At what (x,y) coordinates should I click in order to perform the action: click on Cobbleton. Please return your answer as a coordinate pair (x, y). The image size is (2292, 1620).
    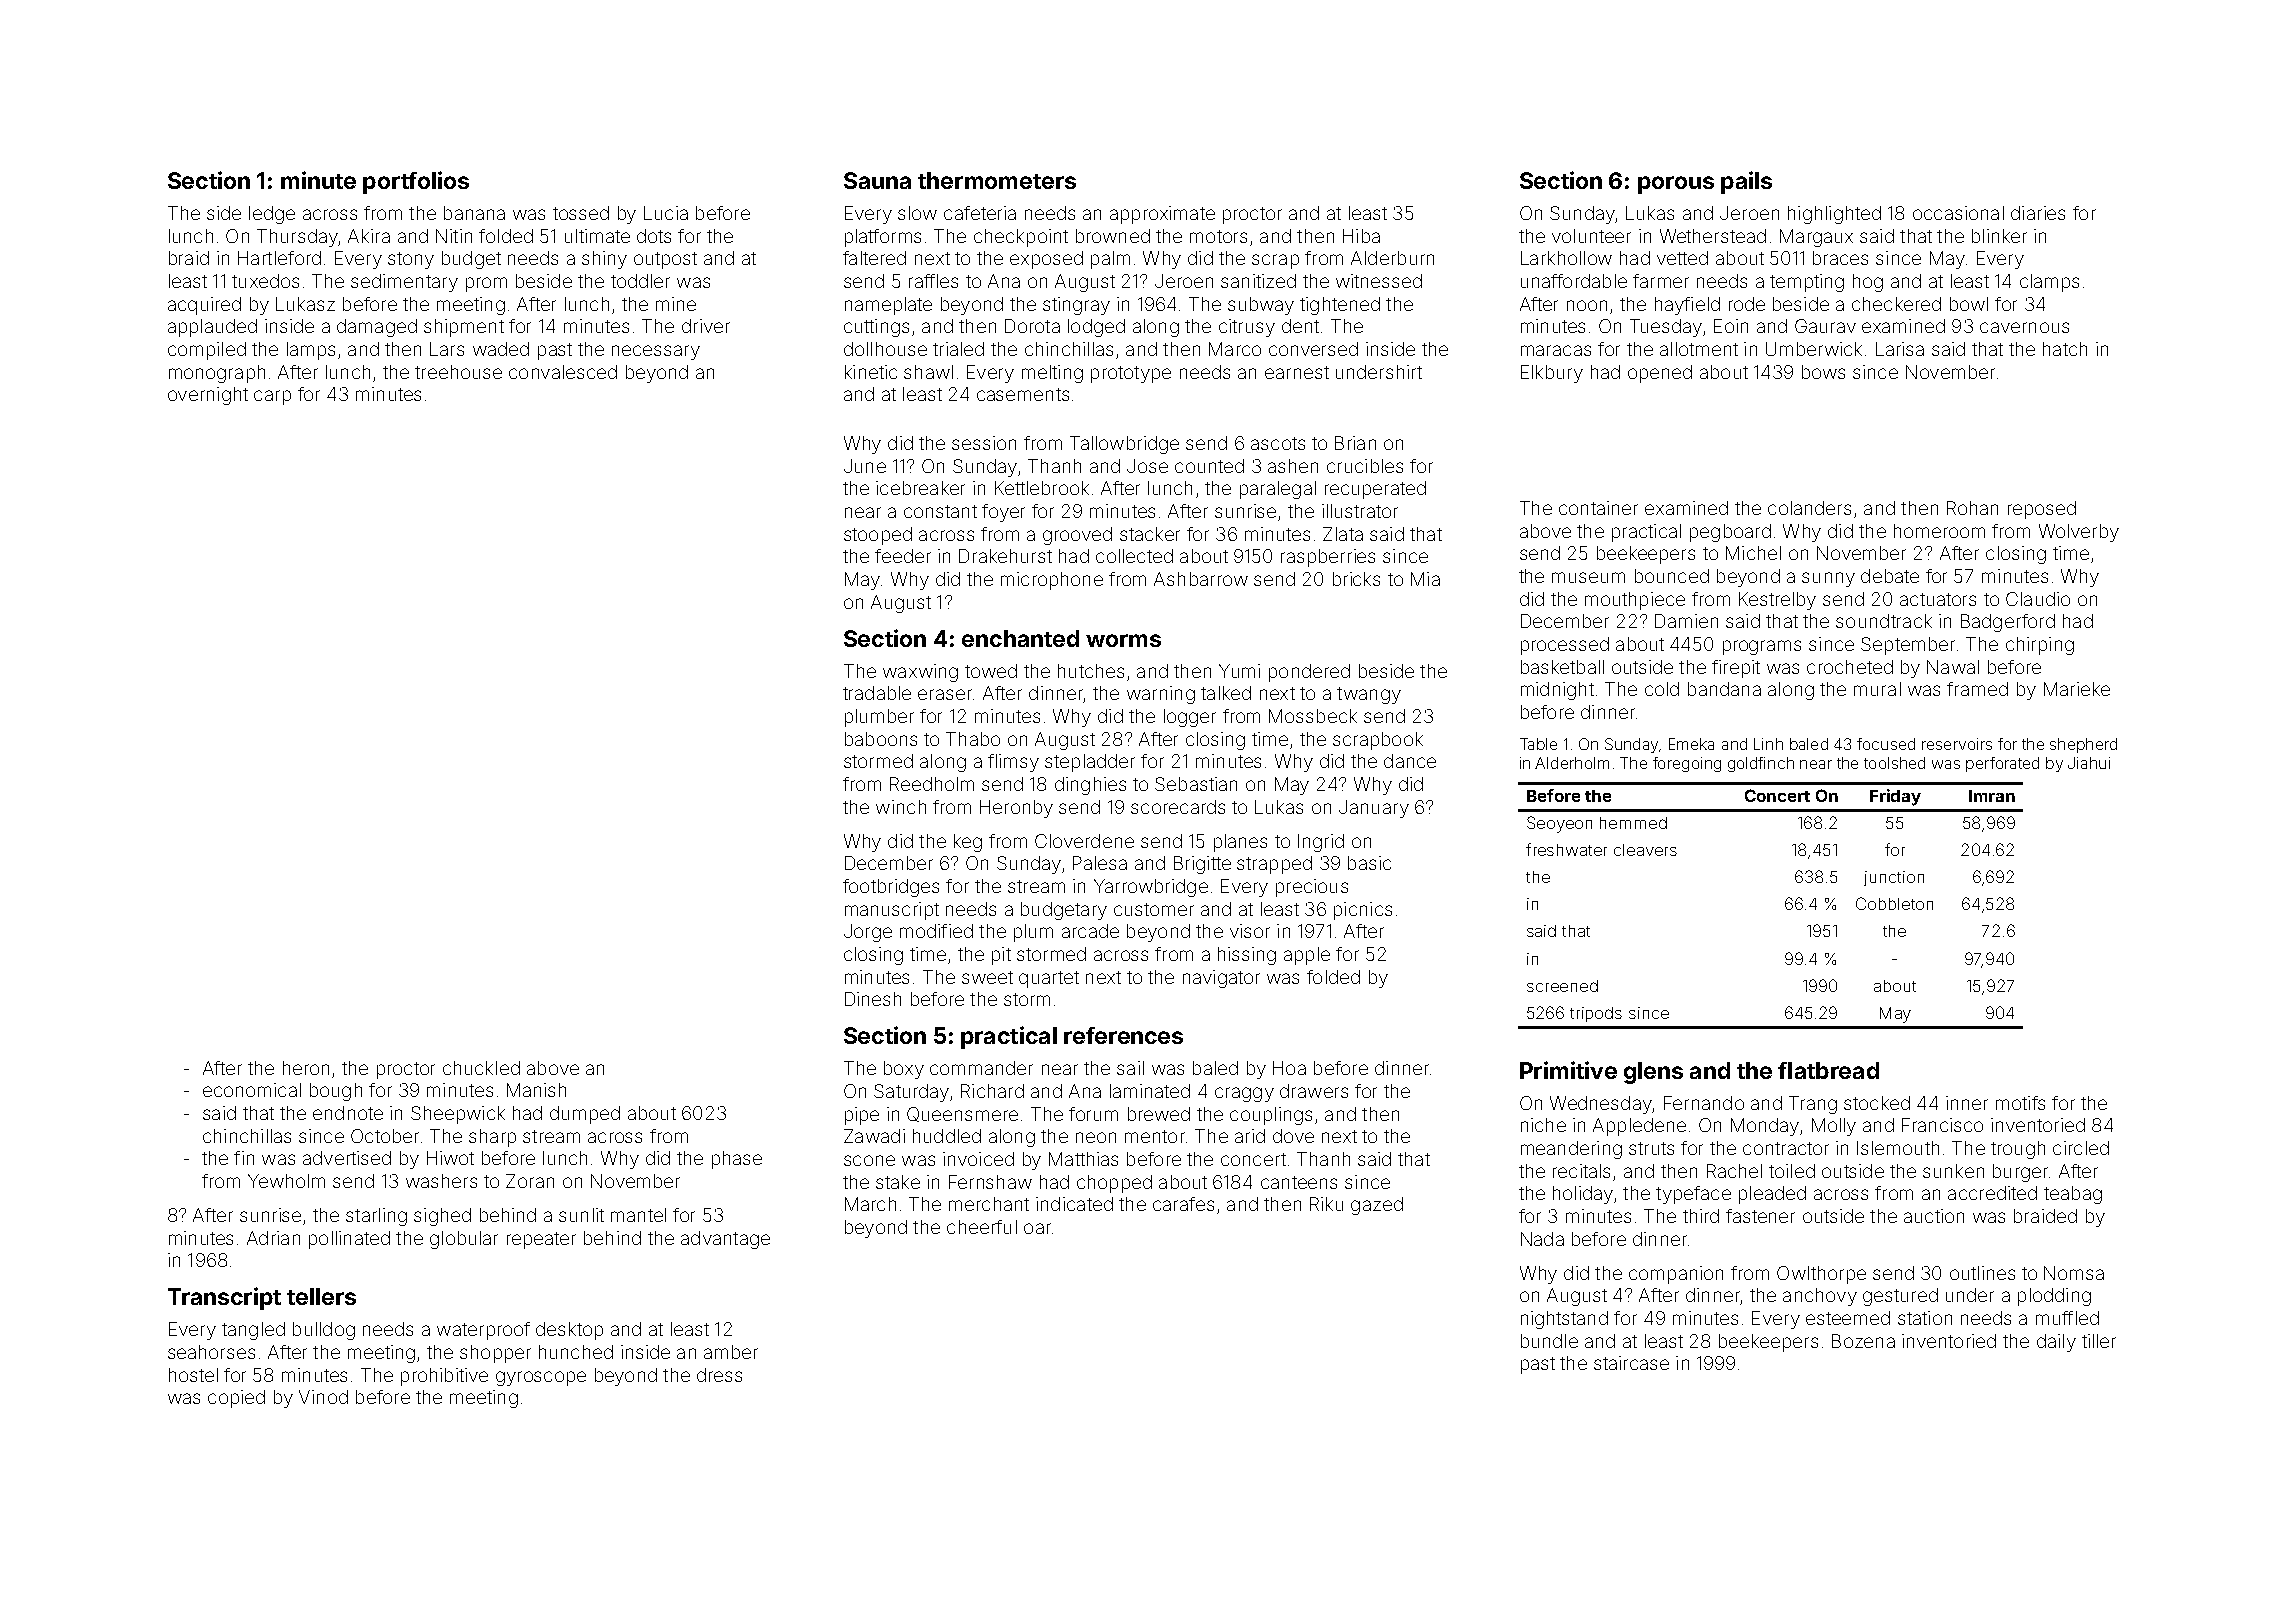
    Looking at the image, I should click on (1894, 903).
